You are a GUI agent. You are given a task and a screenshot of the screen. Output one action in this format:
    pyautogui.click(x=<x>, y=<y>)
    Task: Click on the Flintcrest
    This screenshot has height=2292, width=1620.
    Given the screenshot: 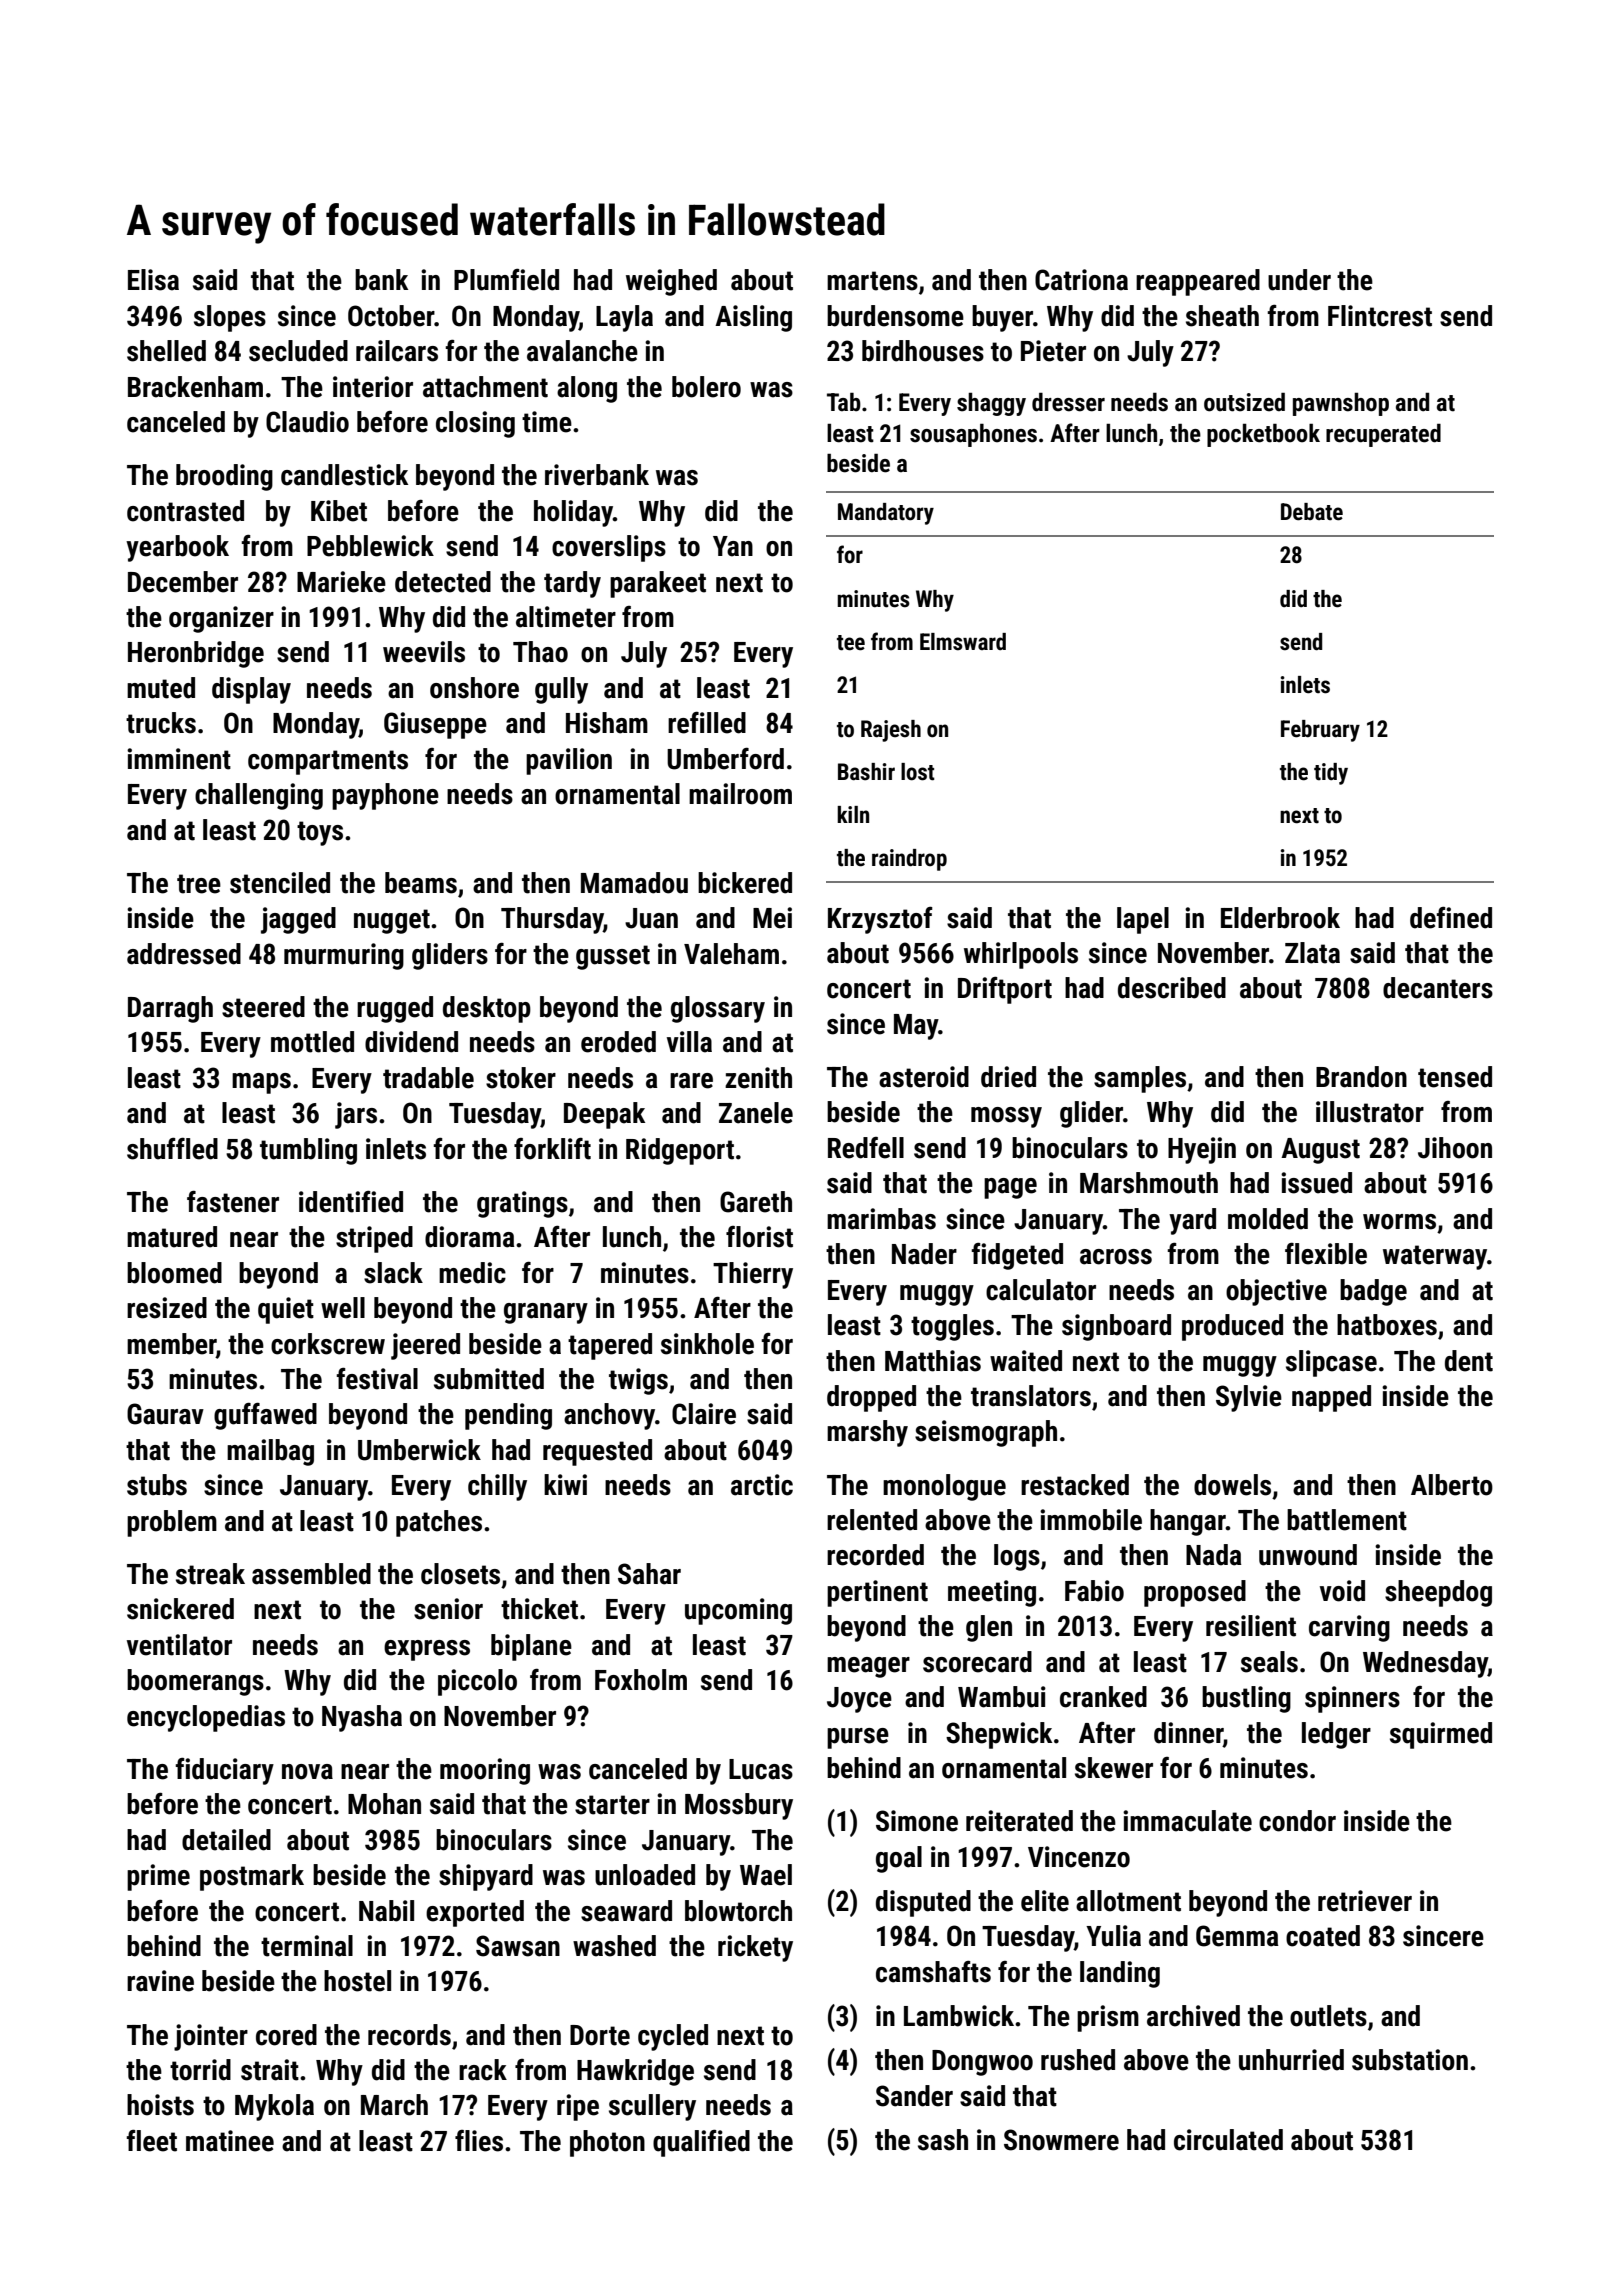 What is the action you would take?
    pyautogui.click(x=1380, y=316)
